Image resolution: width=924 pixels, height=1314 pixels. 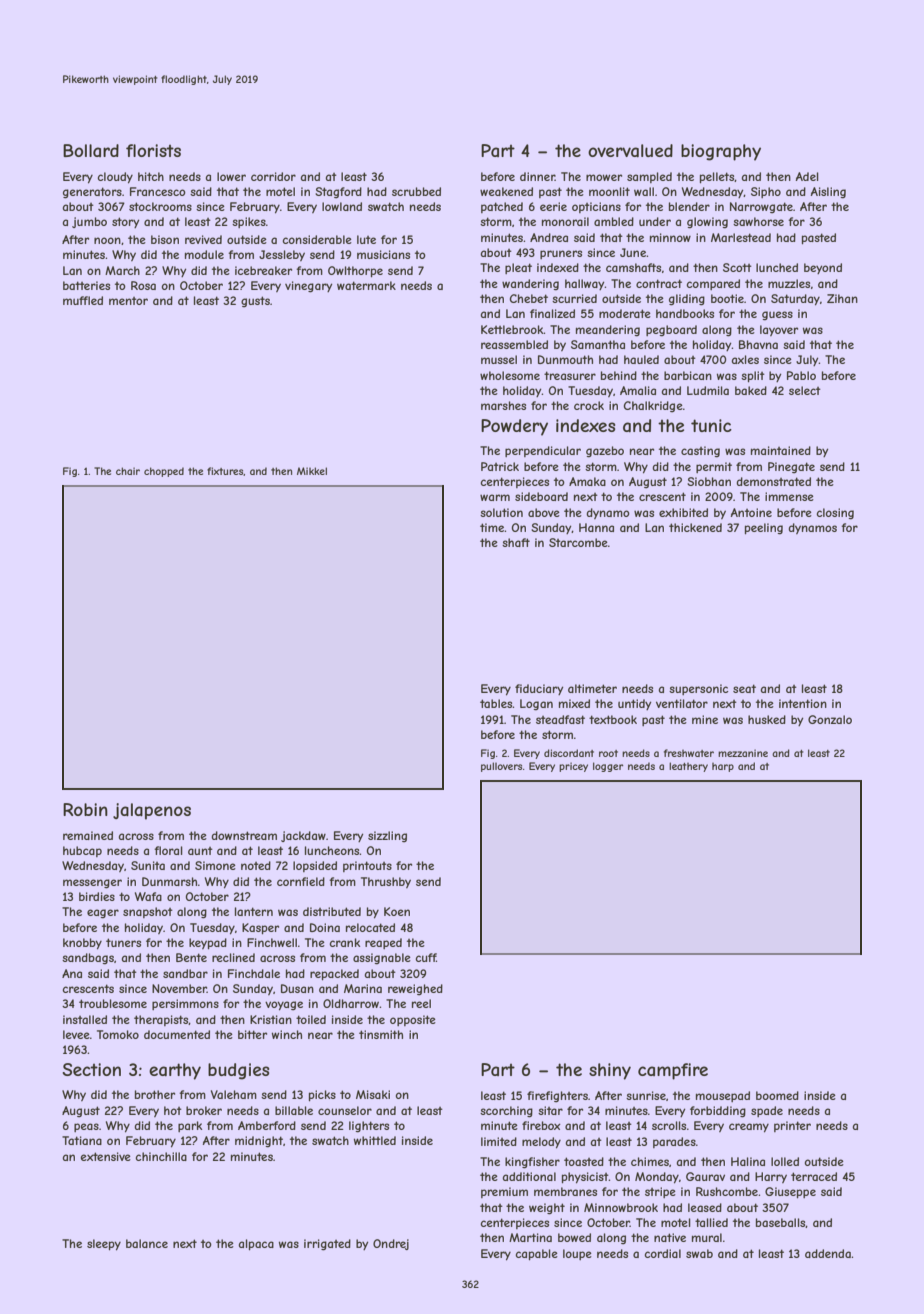 I want to click on noon, so click(x=107, y=240).
